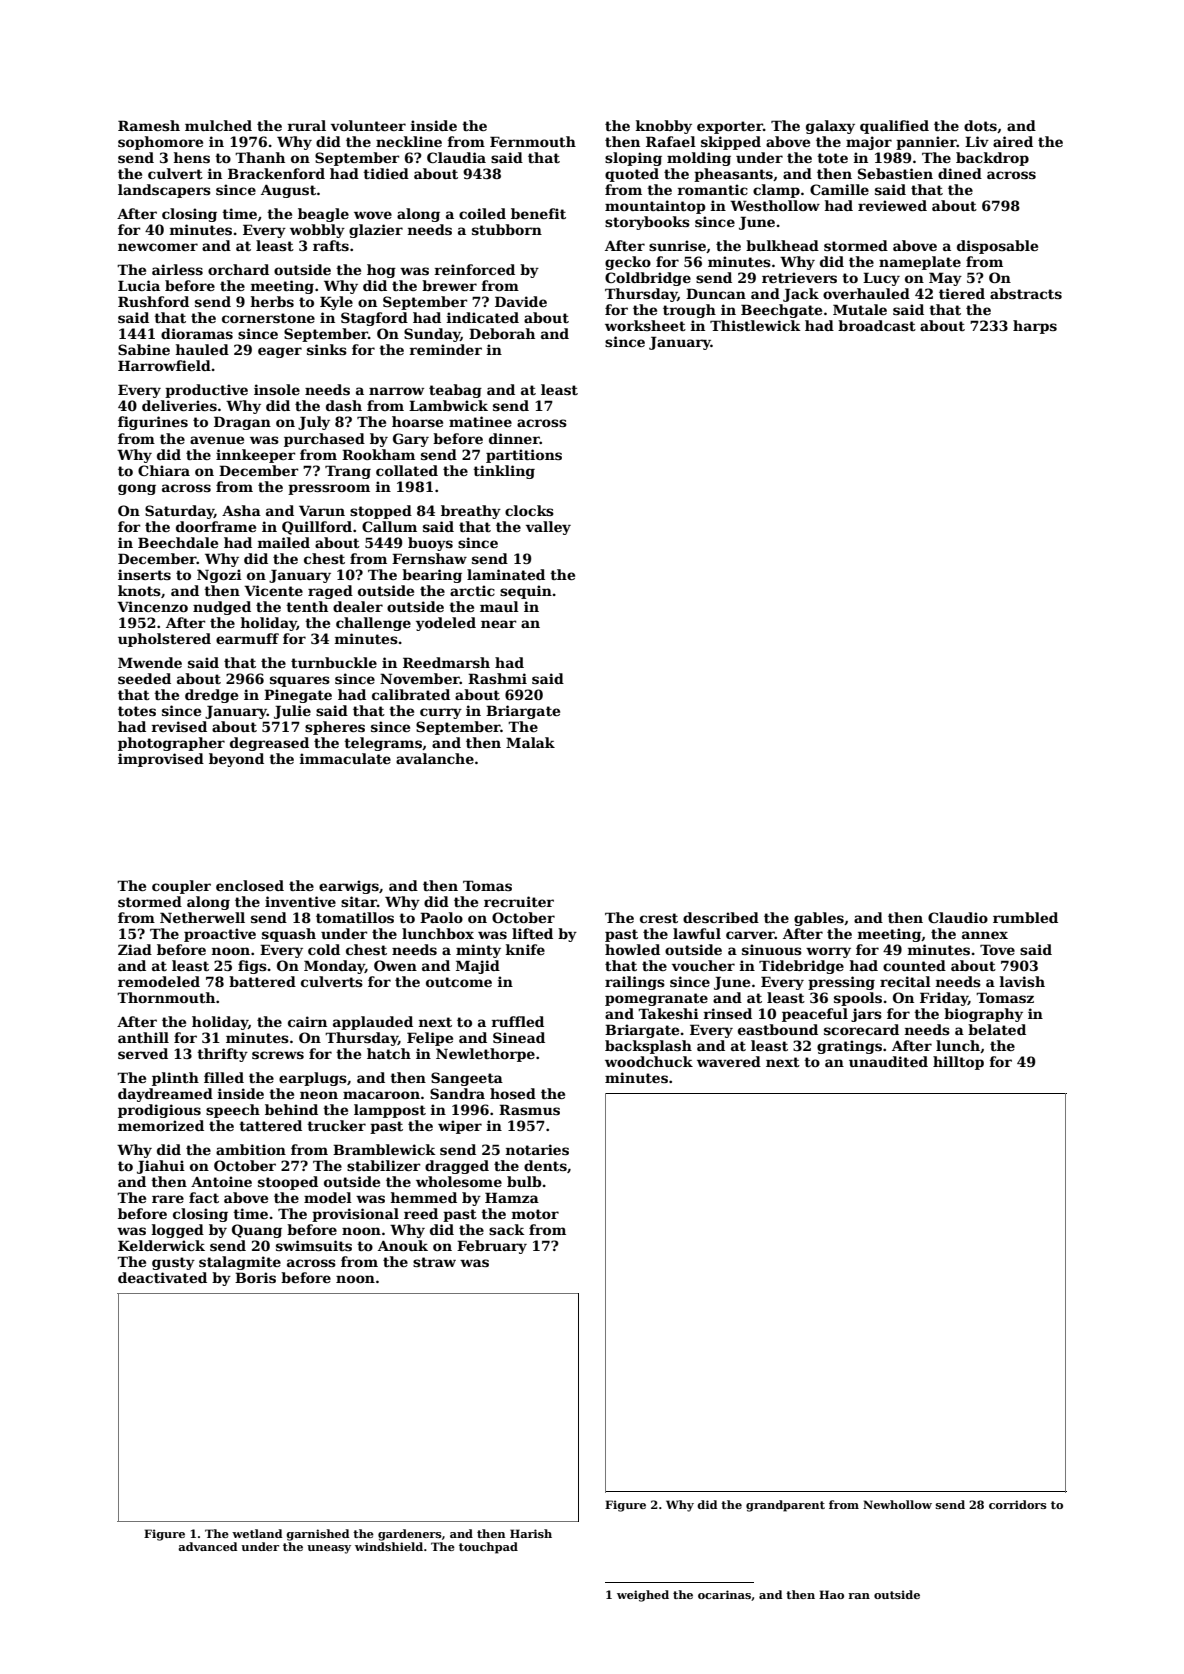  What do you see at coordinates (721, 917) in the screenshot?
I see `described` at bounding box center [721, 917].
